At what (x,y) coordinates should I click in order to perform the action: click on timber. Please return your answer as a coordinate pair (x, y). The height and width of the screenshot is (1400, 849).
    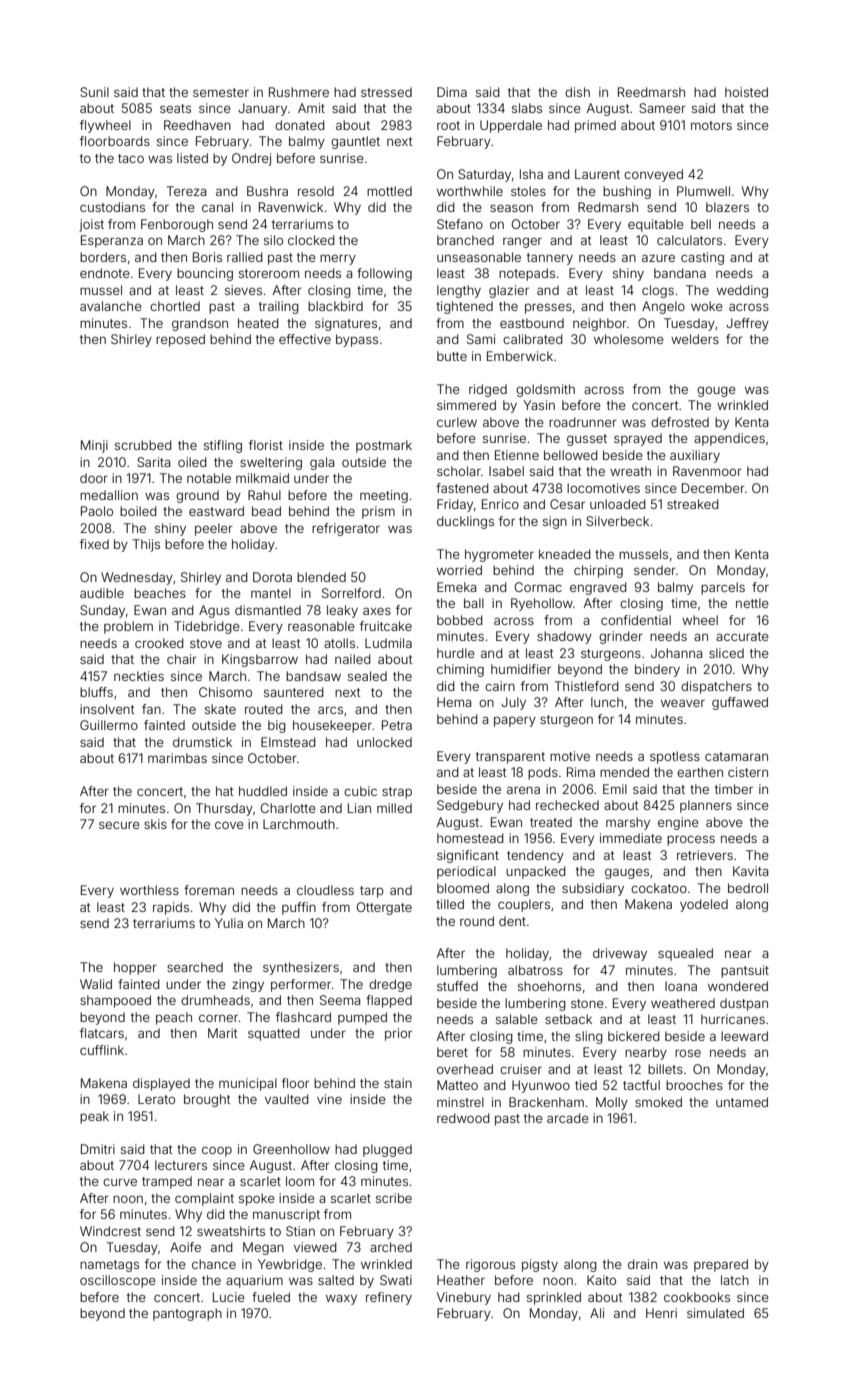
    Looking at the image, I should click on (734, 789).
